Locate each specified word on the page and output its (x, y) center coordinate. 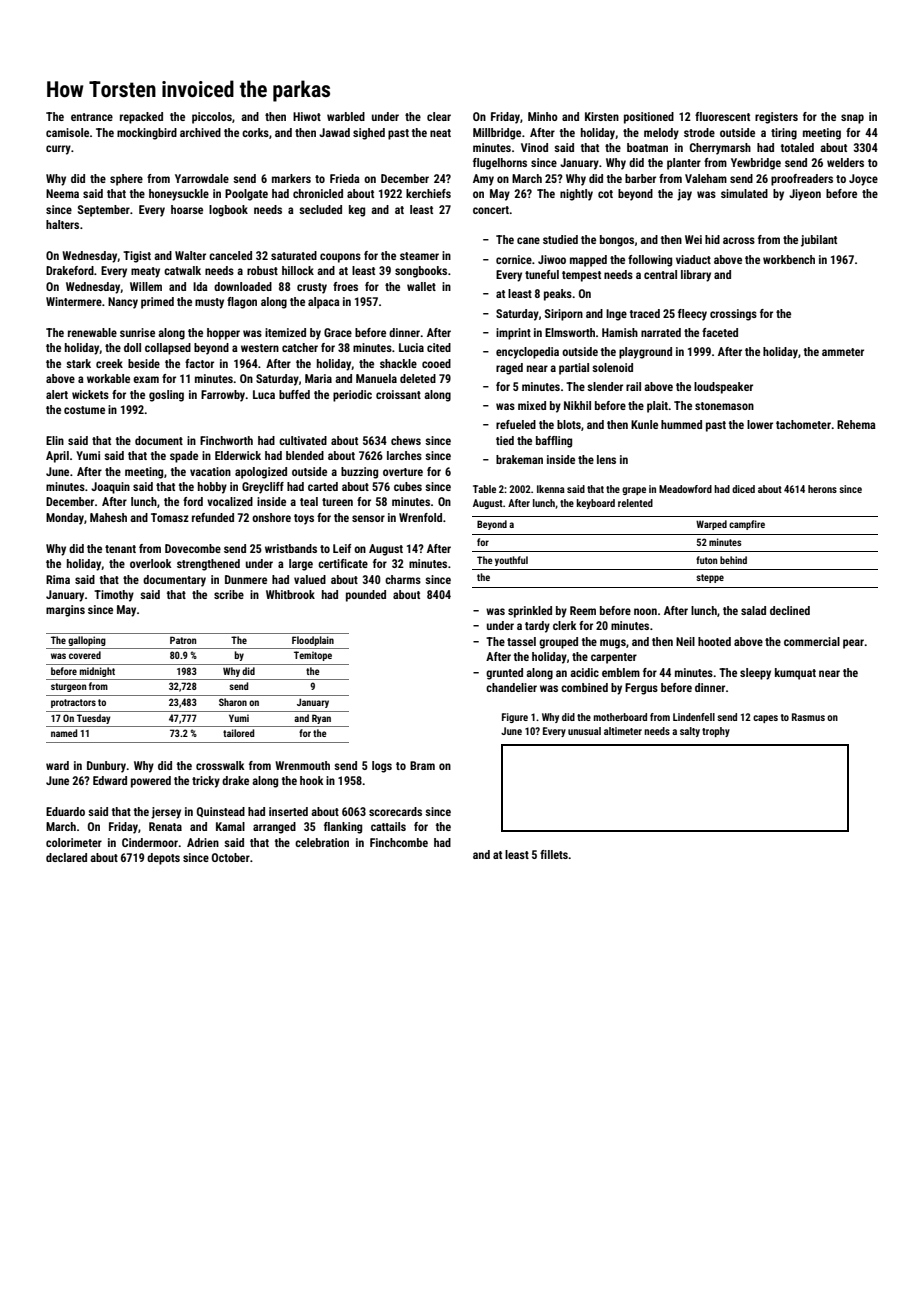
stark (78, 363)
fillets (554, 854)
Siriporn (564, 315)
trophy (716, 732)
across (739, 240)
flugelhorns (500, 164)
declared (66, 857)
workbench (789, 259)
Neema (62, 193)
